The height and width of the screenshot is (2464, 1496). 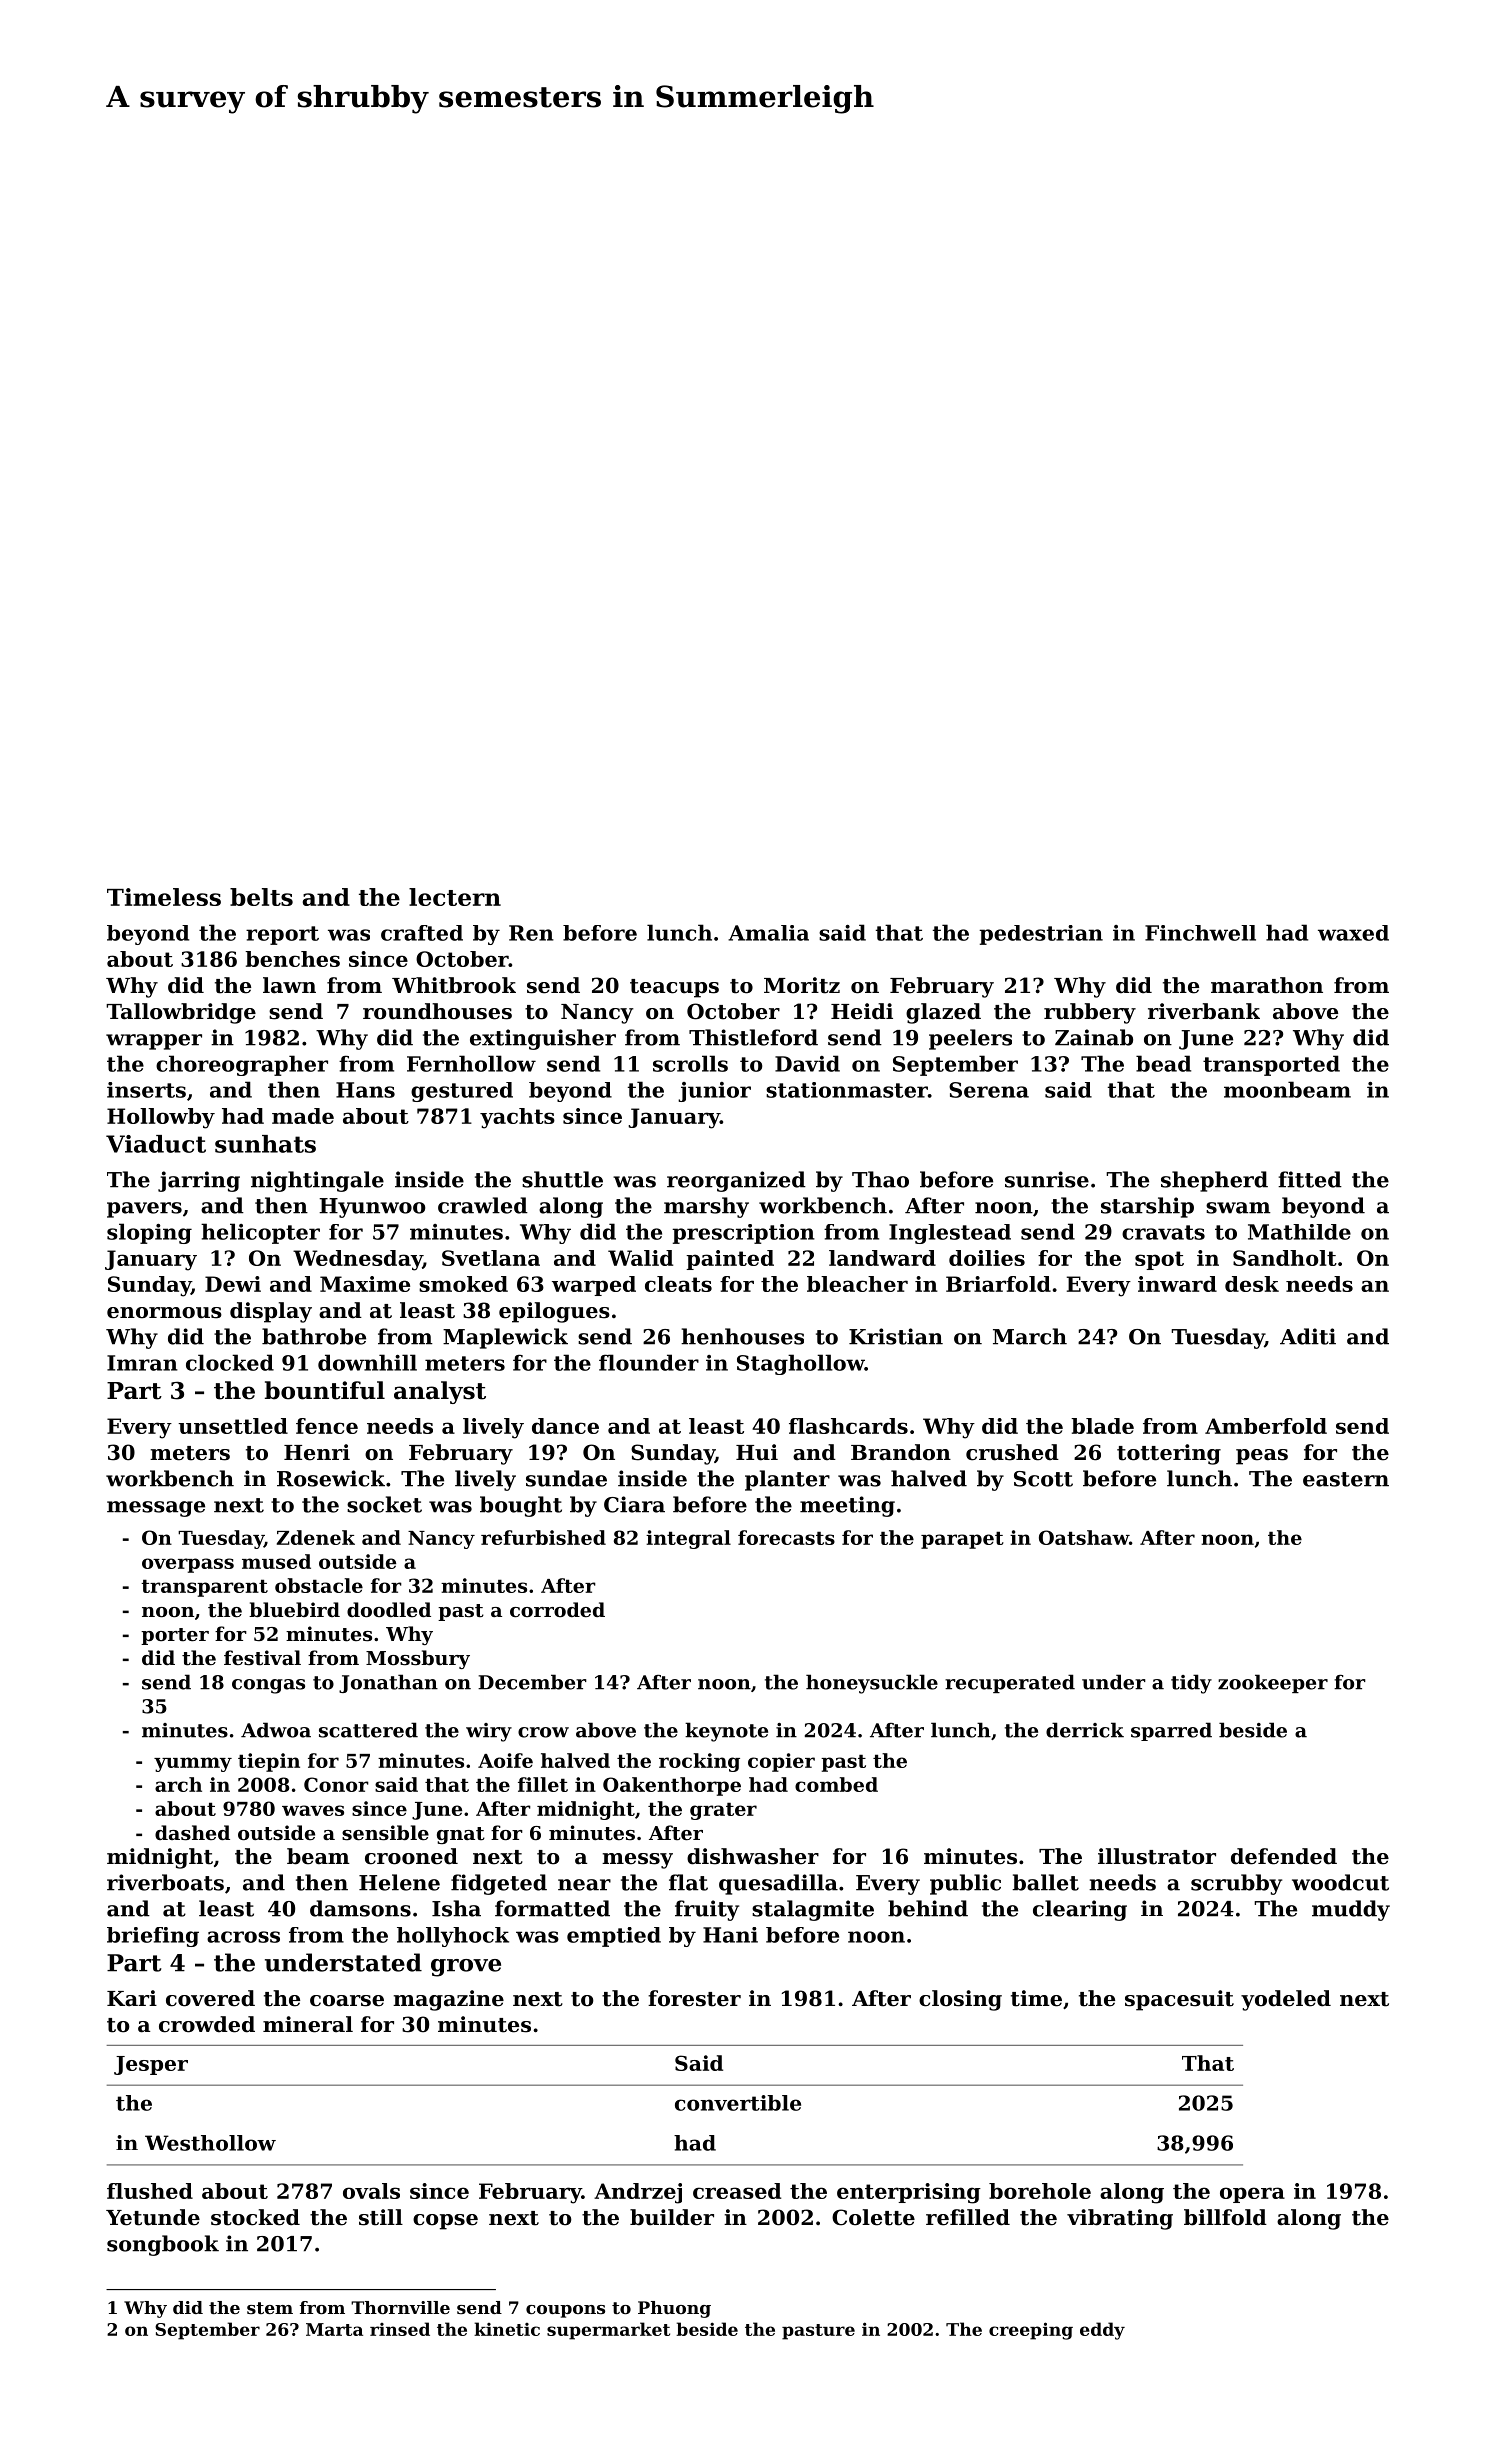 What do you see at coordinates (367, 1362) in the screenshot?
I see `downhill` at bounding box center [367, 1362].
